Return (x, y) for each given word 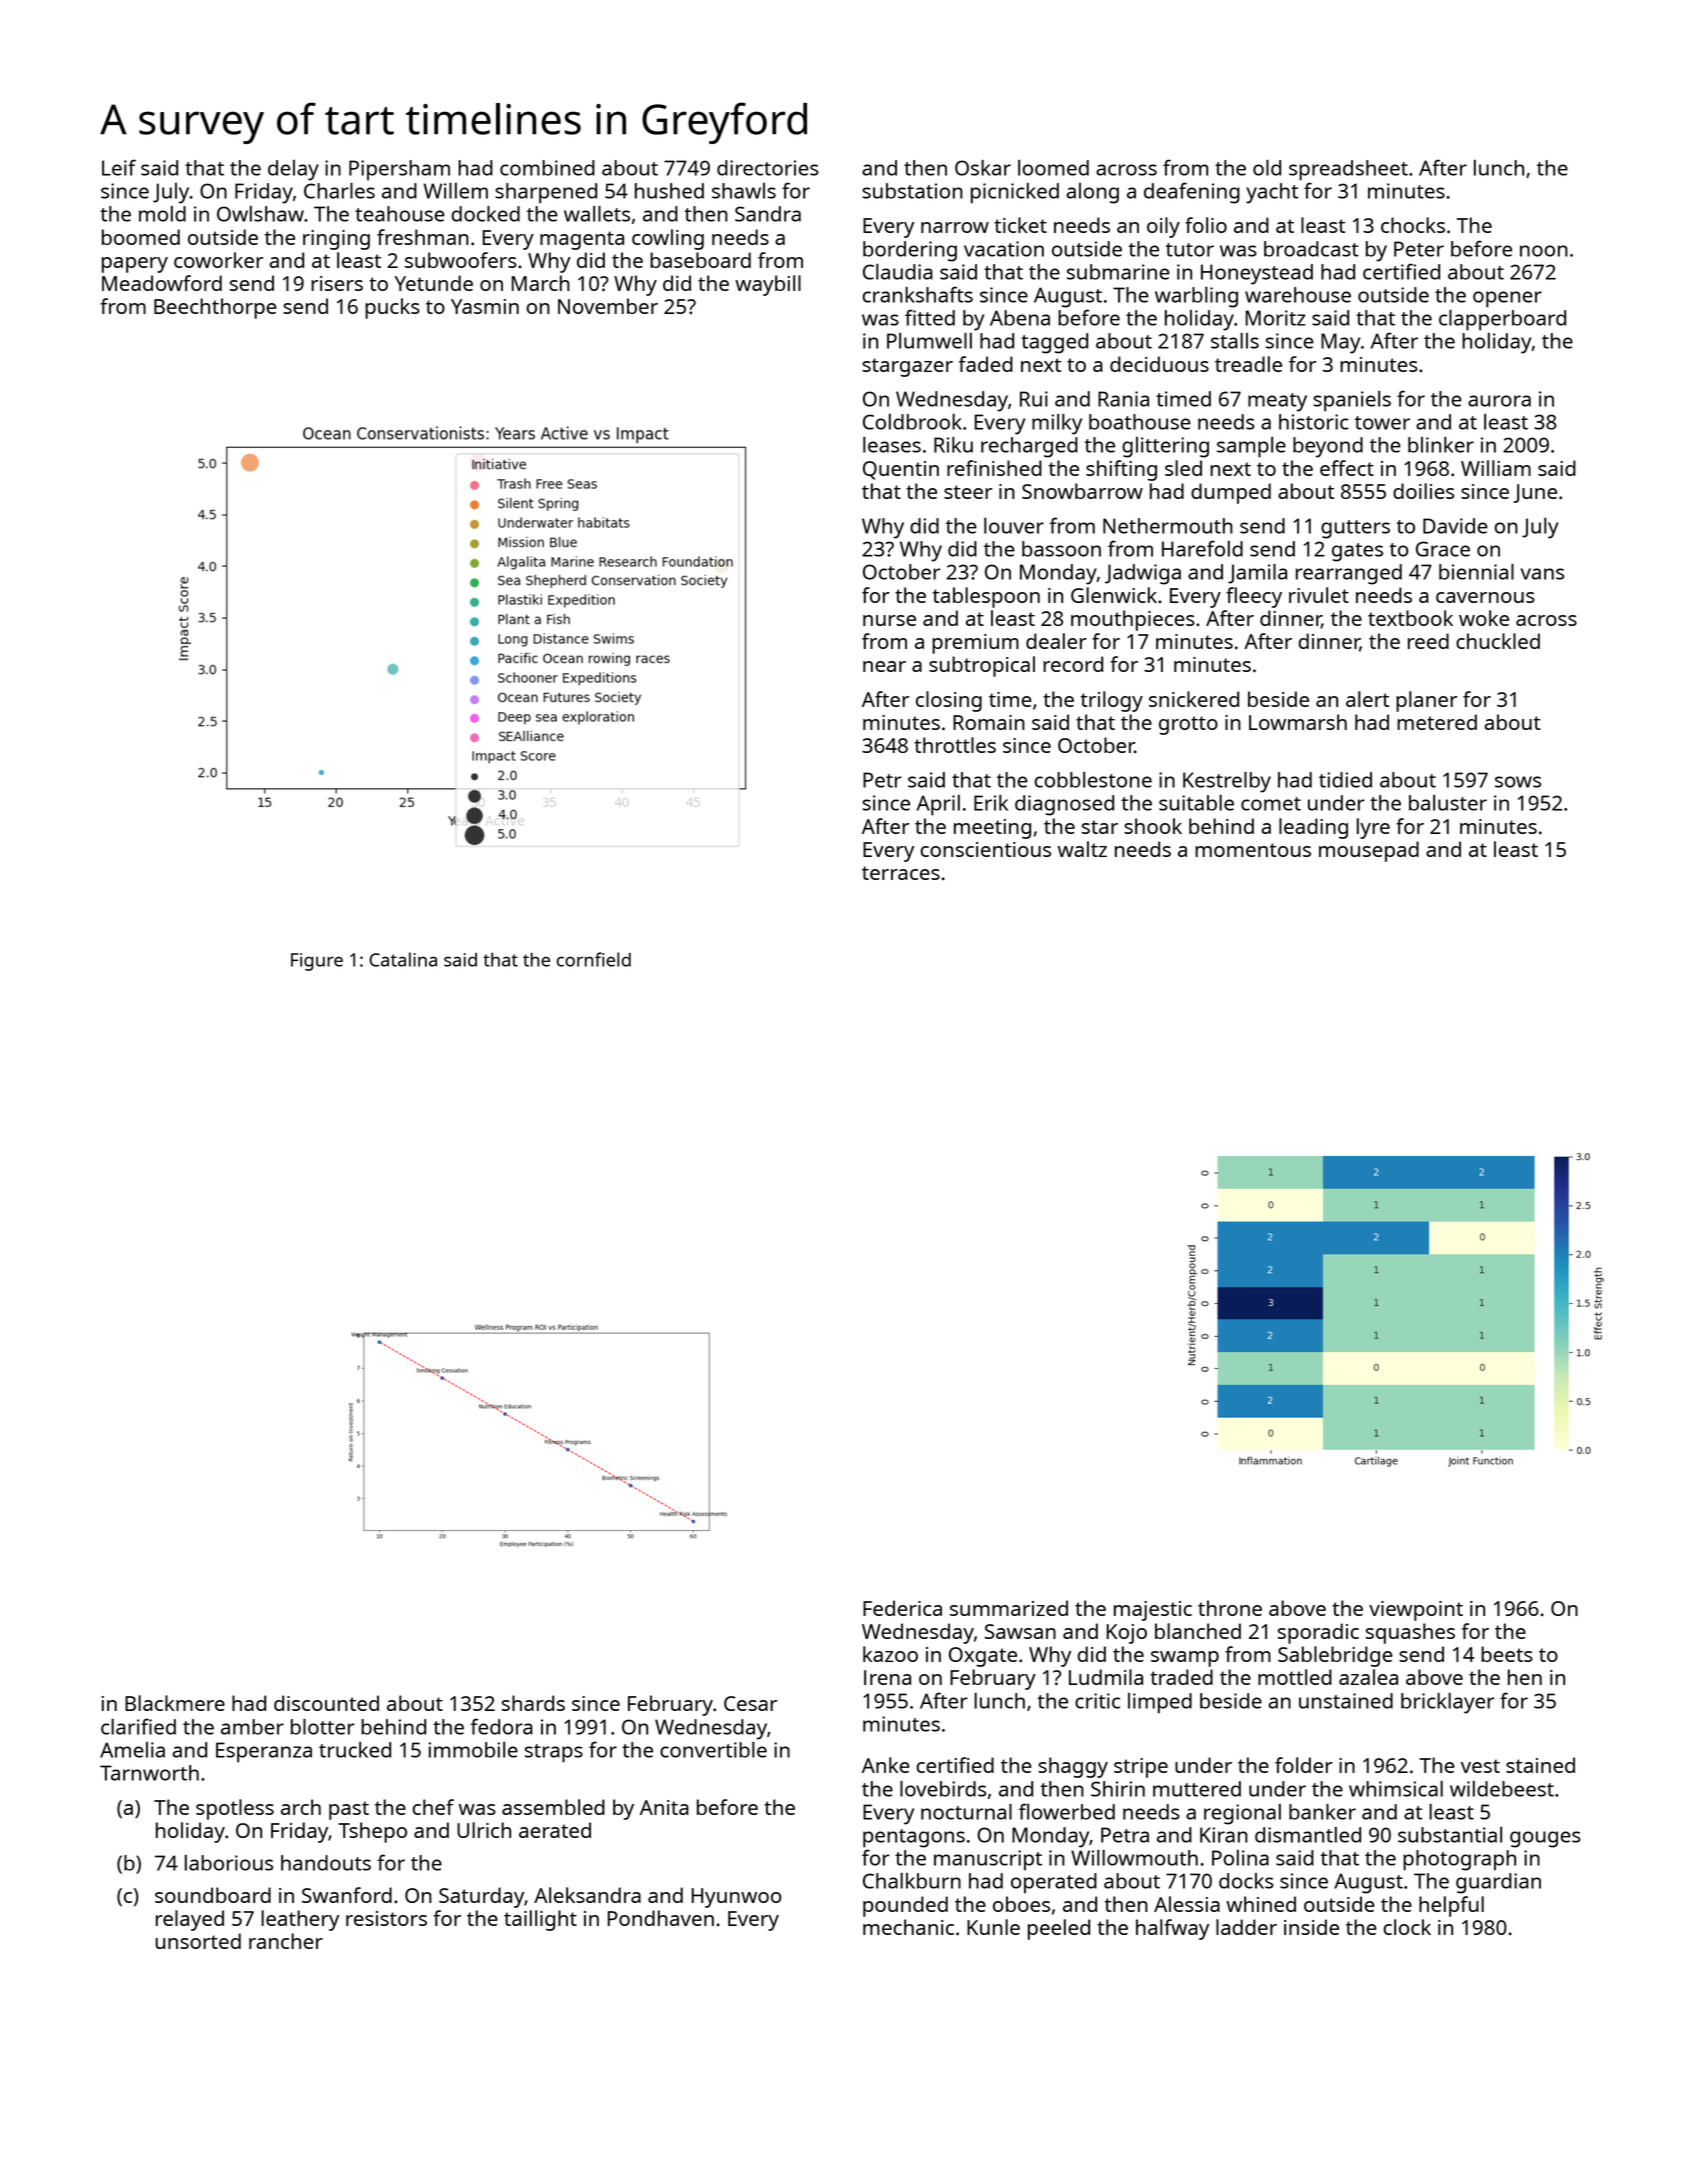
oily (1163, 227)
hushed (669, 191)
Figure (317, 962)
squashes (1410, 1633)
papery (135, 265)
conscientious (986, 849)
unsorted (198, 1941)
